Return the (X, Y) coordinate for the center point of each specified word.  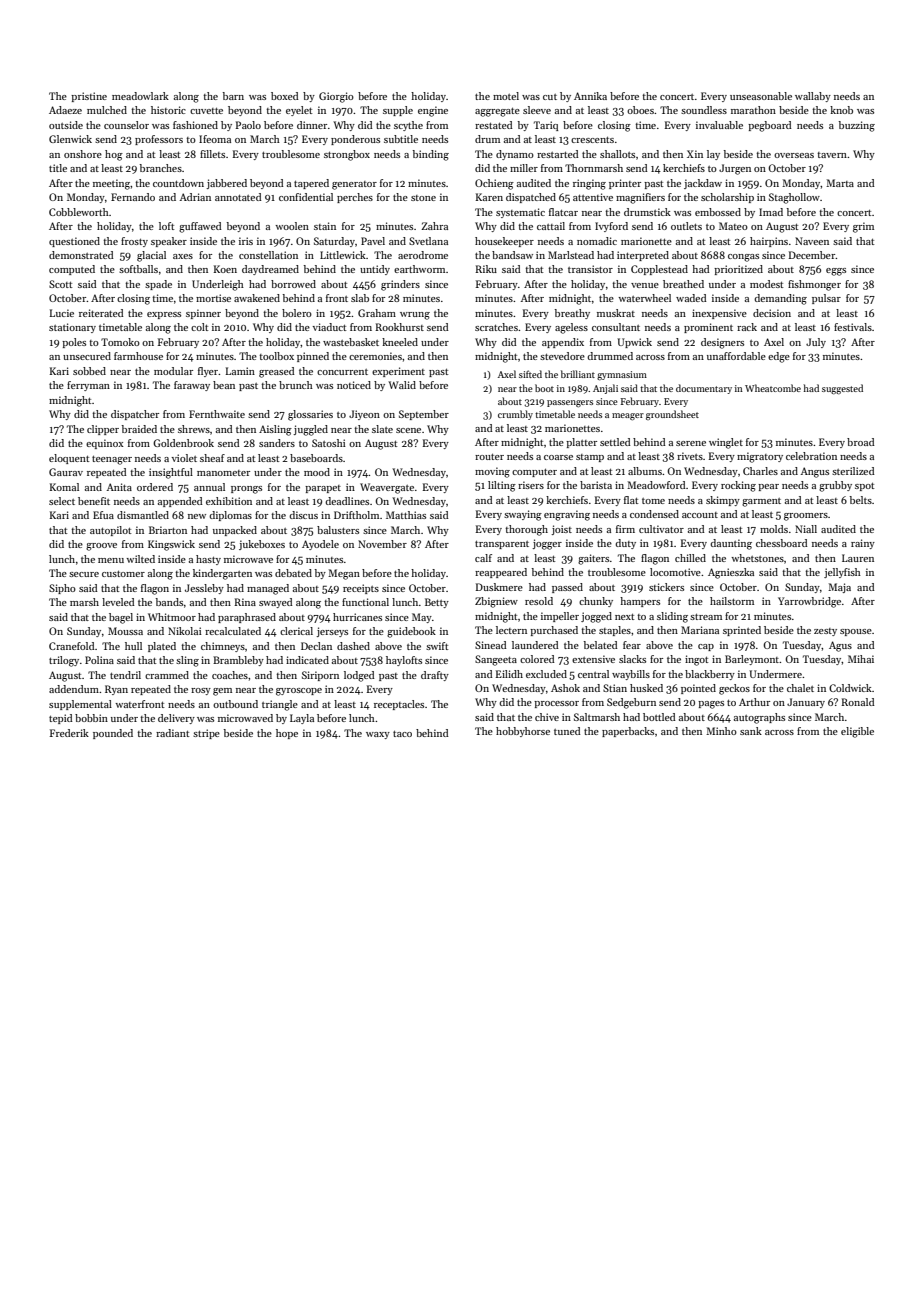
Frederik (69, 733)
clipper (103, 430)
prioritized (738, 270)
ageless (571, 328)
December (812, 255)
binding (431, 155)
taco (402, 734)
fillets (212, 154)
